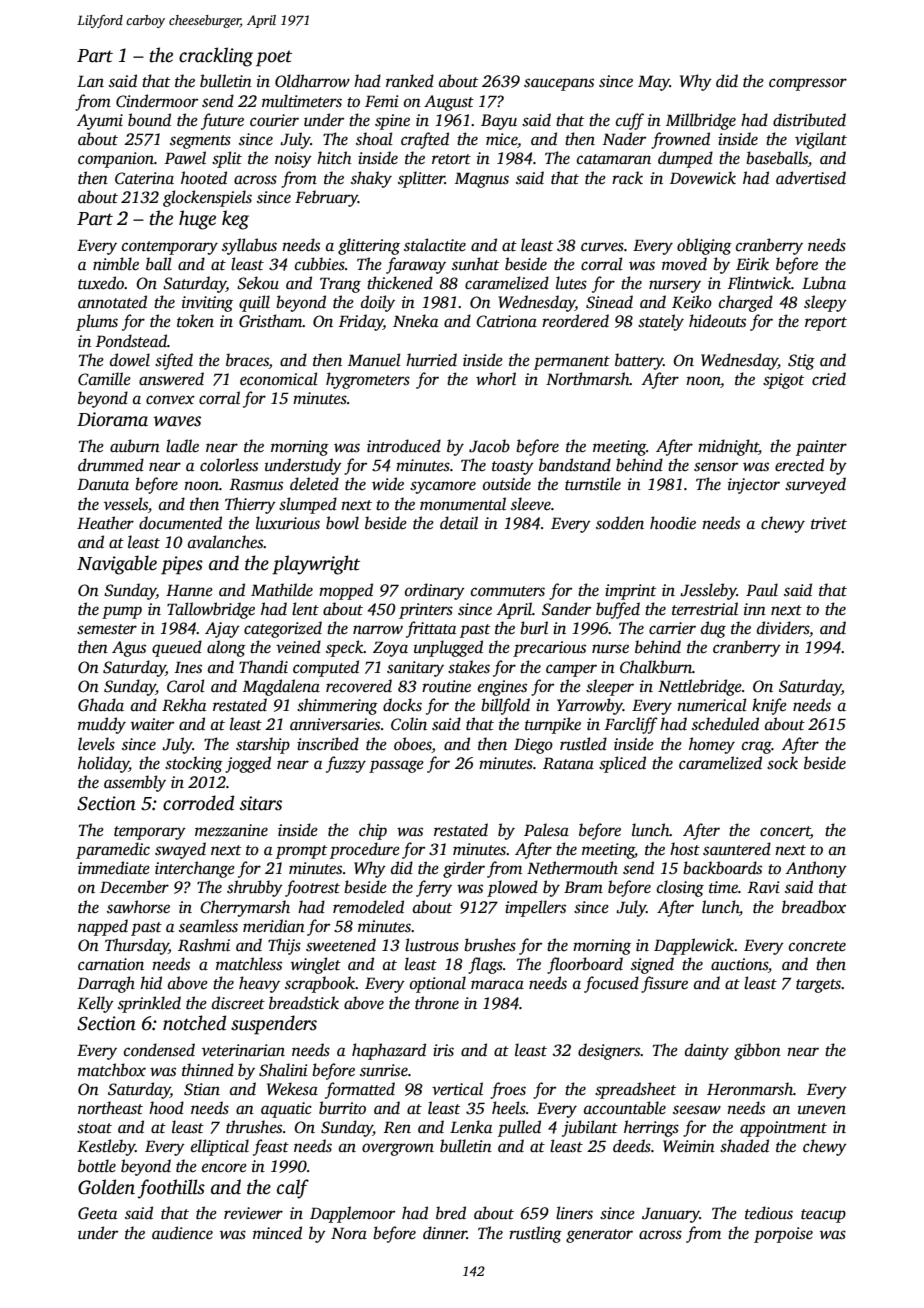 Image resolution: width=924 pixels, height=1308 pixels. I want to click on ranked, so click(410, 81).
